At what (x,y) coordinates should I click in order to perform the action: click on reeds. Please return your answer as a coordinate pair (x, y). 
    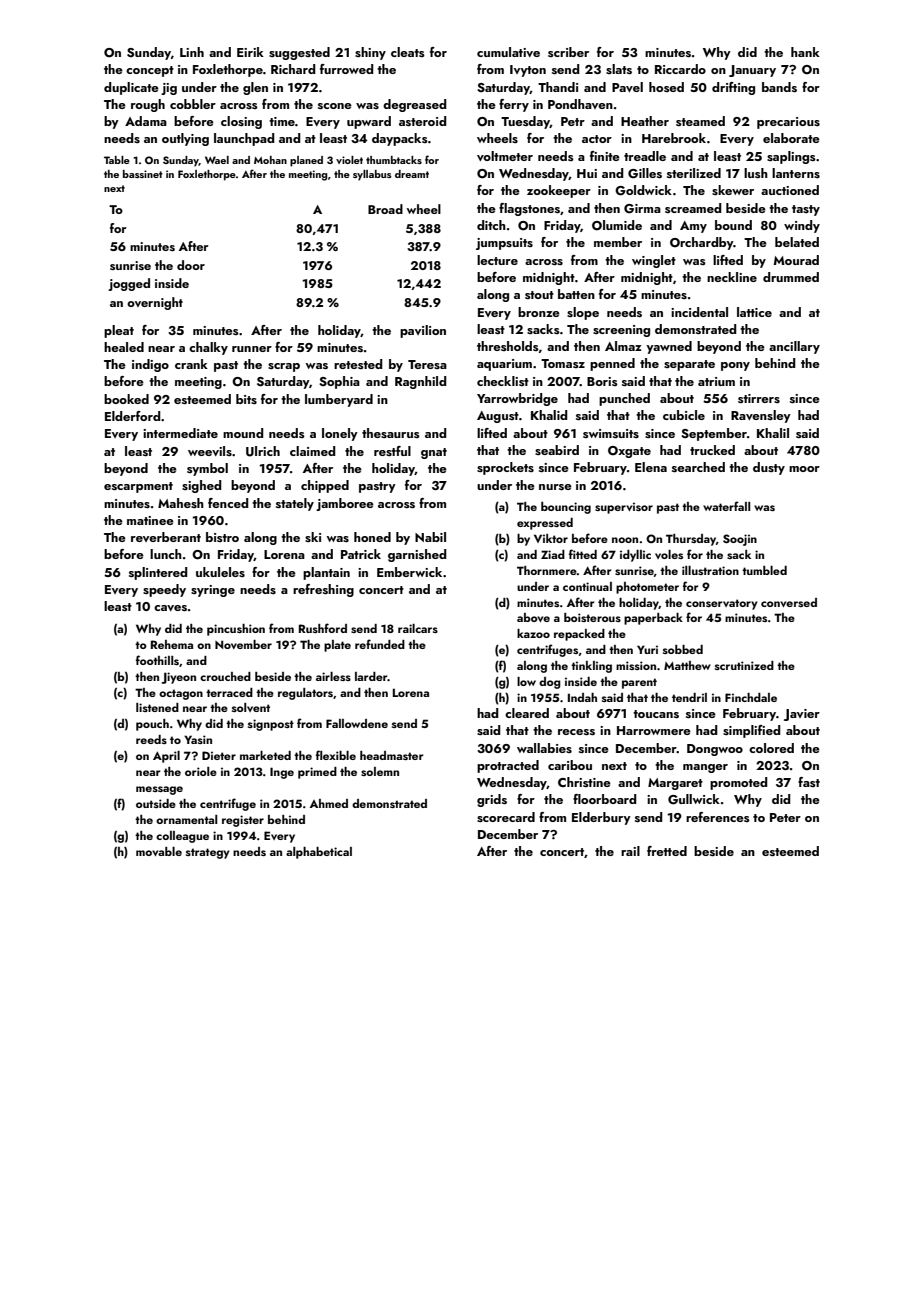
    Looking at the image, I should click on (151, 739).
